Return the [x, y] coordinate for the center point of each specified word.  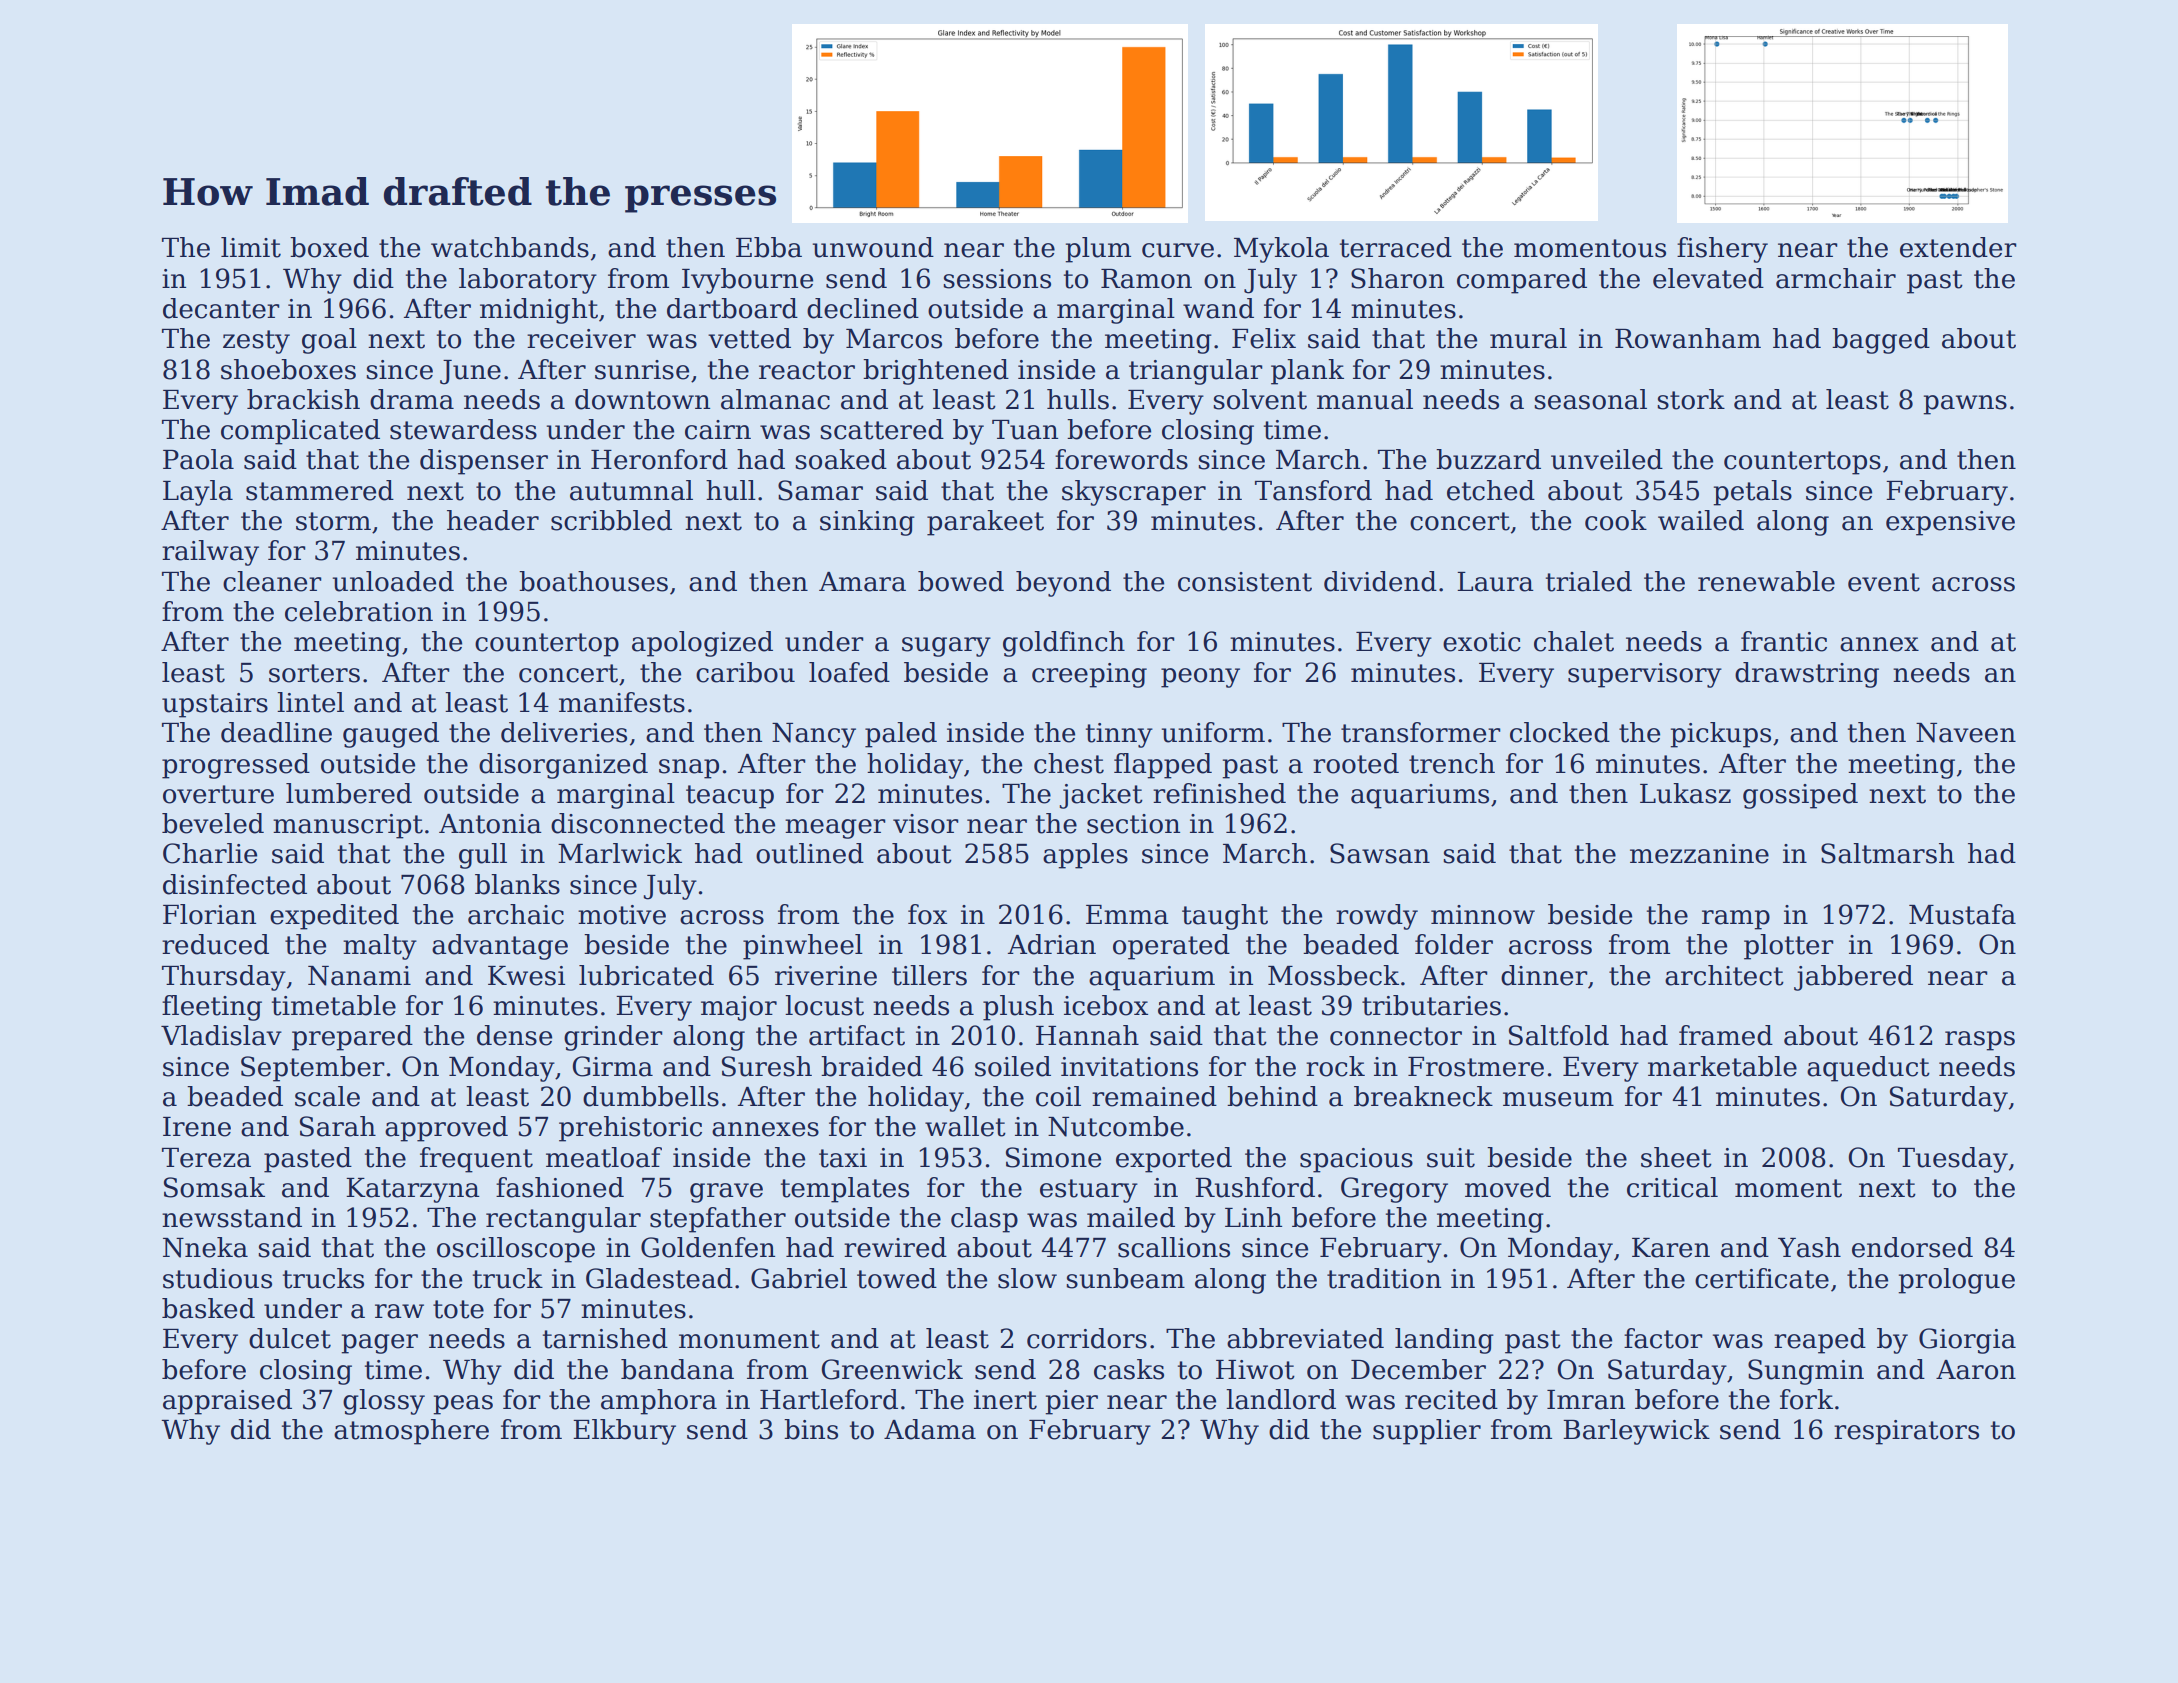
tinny [1119, 735]
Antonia [490, 824]
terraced [1396, 247]
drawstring [1807, 675]
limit [251, 247]
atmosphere [411, 1432]
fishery [1722, 250]
